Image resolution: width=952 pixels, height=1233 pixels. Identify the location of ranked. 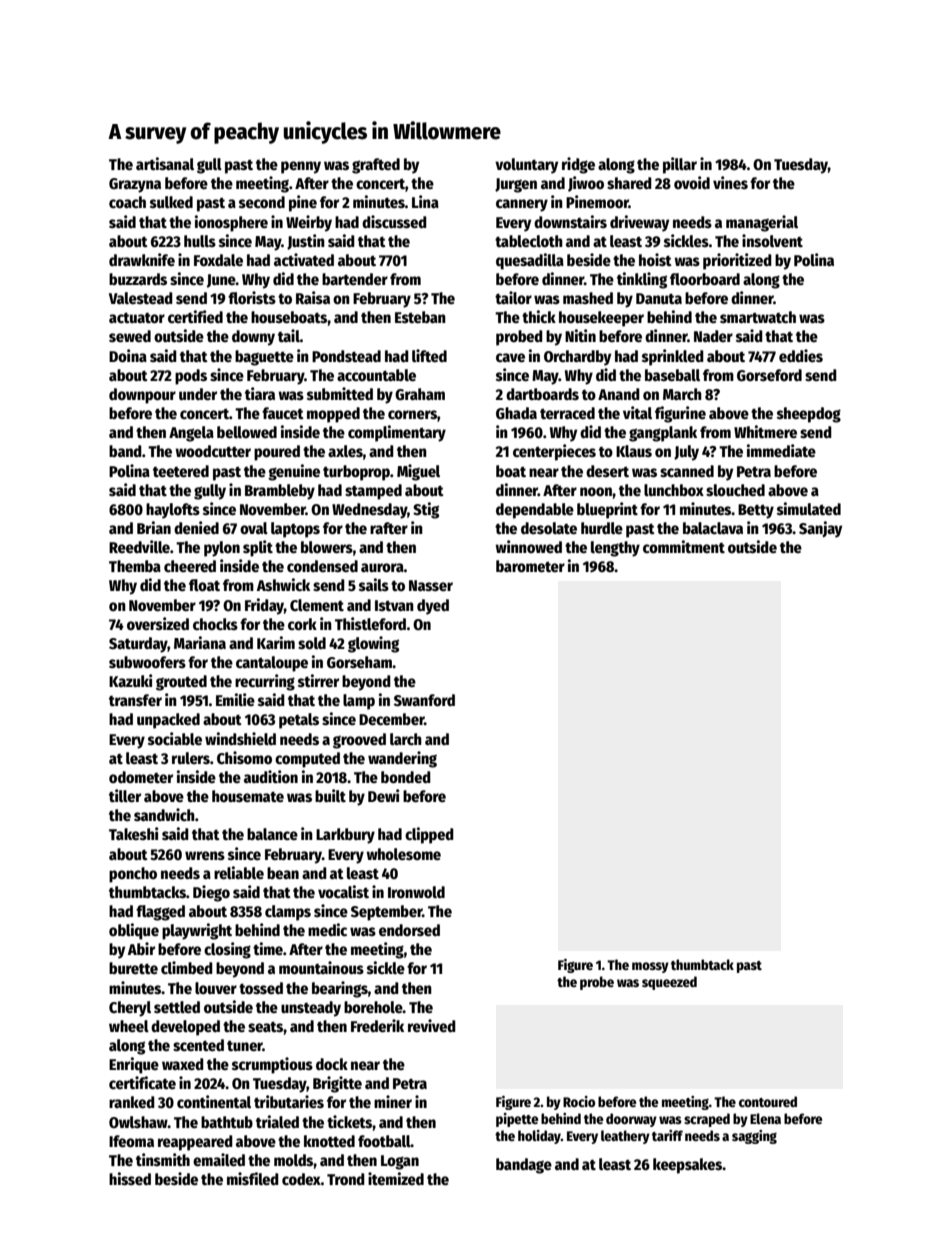
(132, 1102).
